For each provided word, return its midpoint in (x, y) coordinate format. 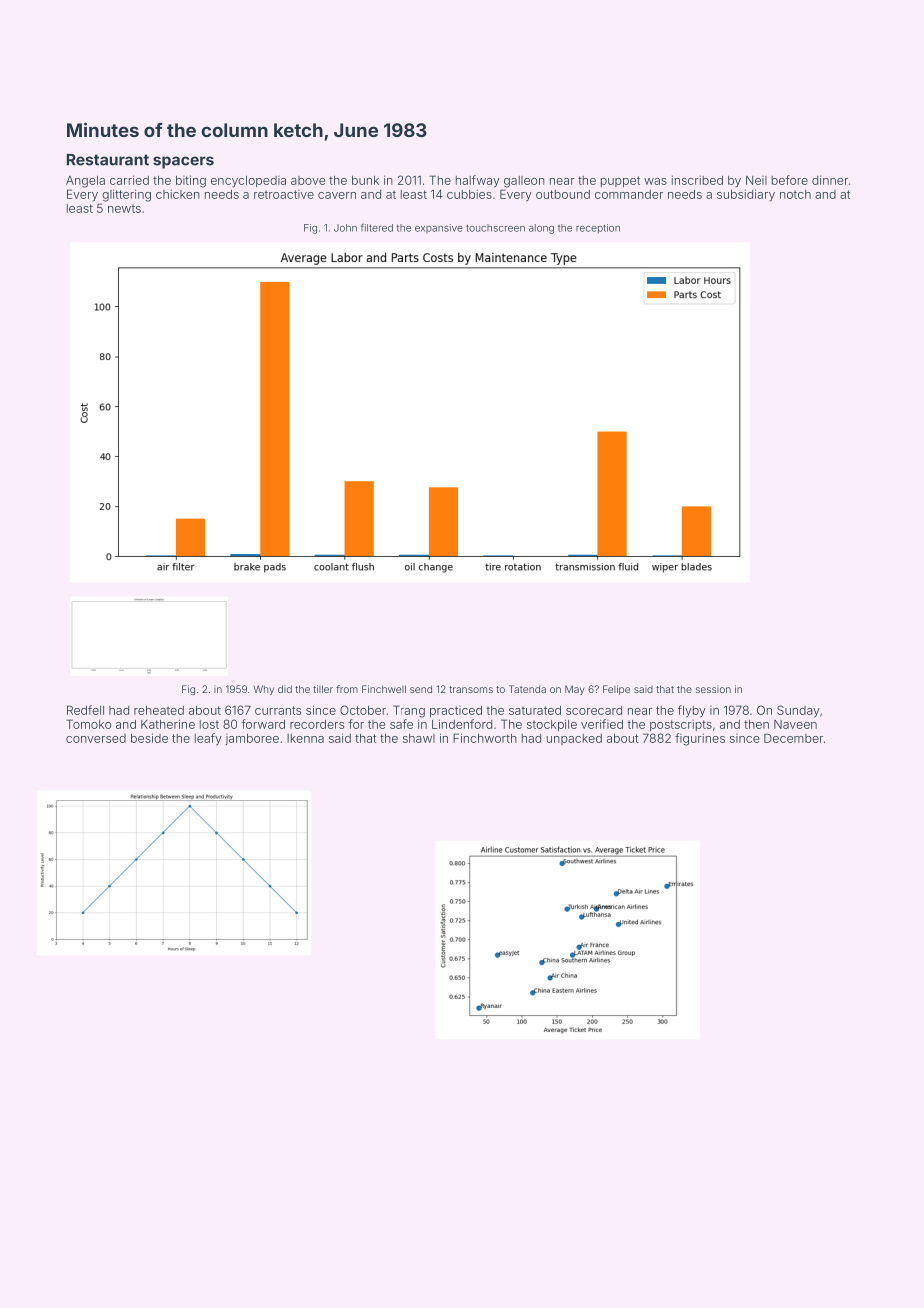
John (345, 228)
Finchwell (384, 689)
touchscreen (495, 228)
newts (124, 208)
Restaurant (108, 160)
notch (795, 194)
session (713, 689)
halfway (478, 181)
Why (264, 690)
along (541, 229)
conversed (96, 738)
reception (598, 229)
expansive (439, 228)
